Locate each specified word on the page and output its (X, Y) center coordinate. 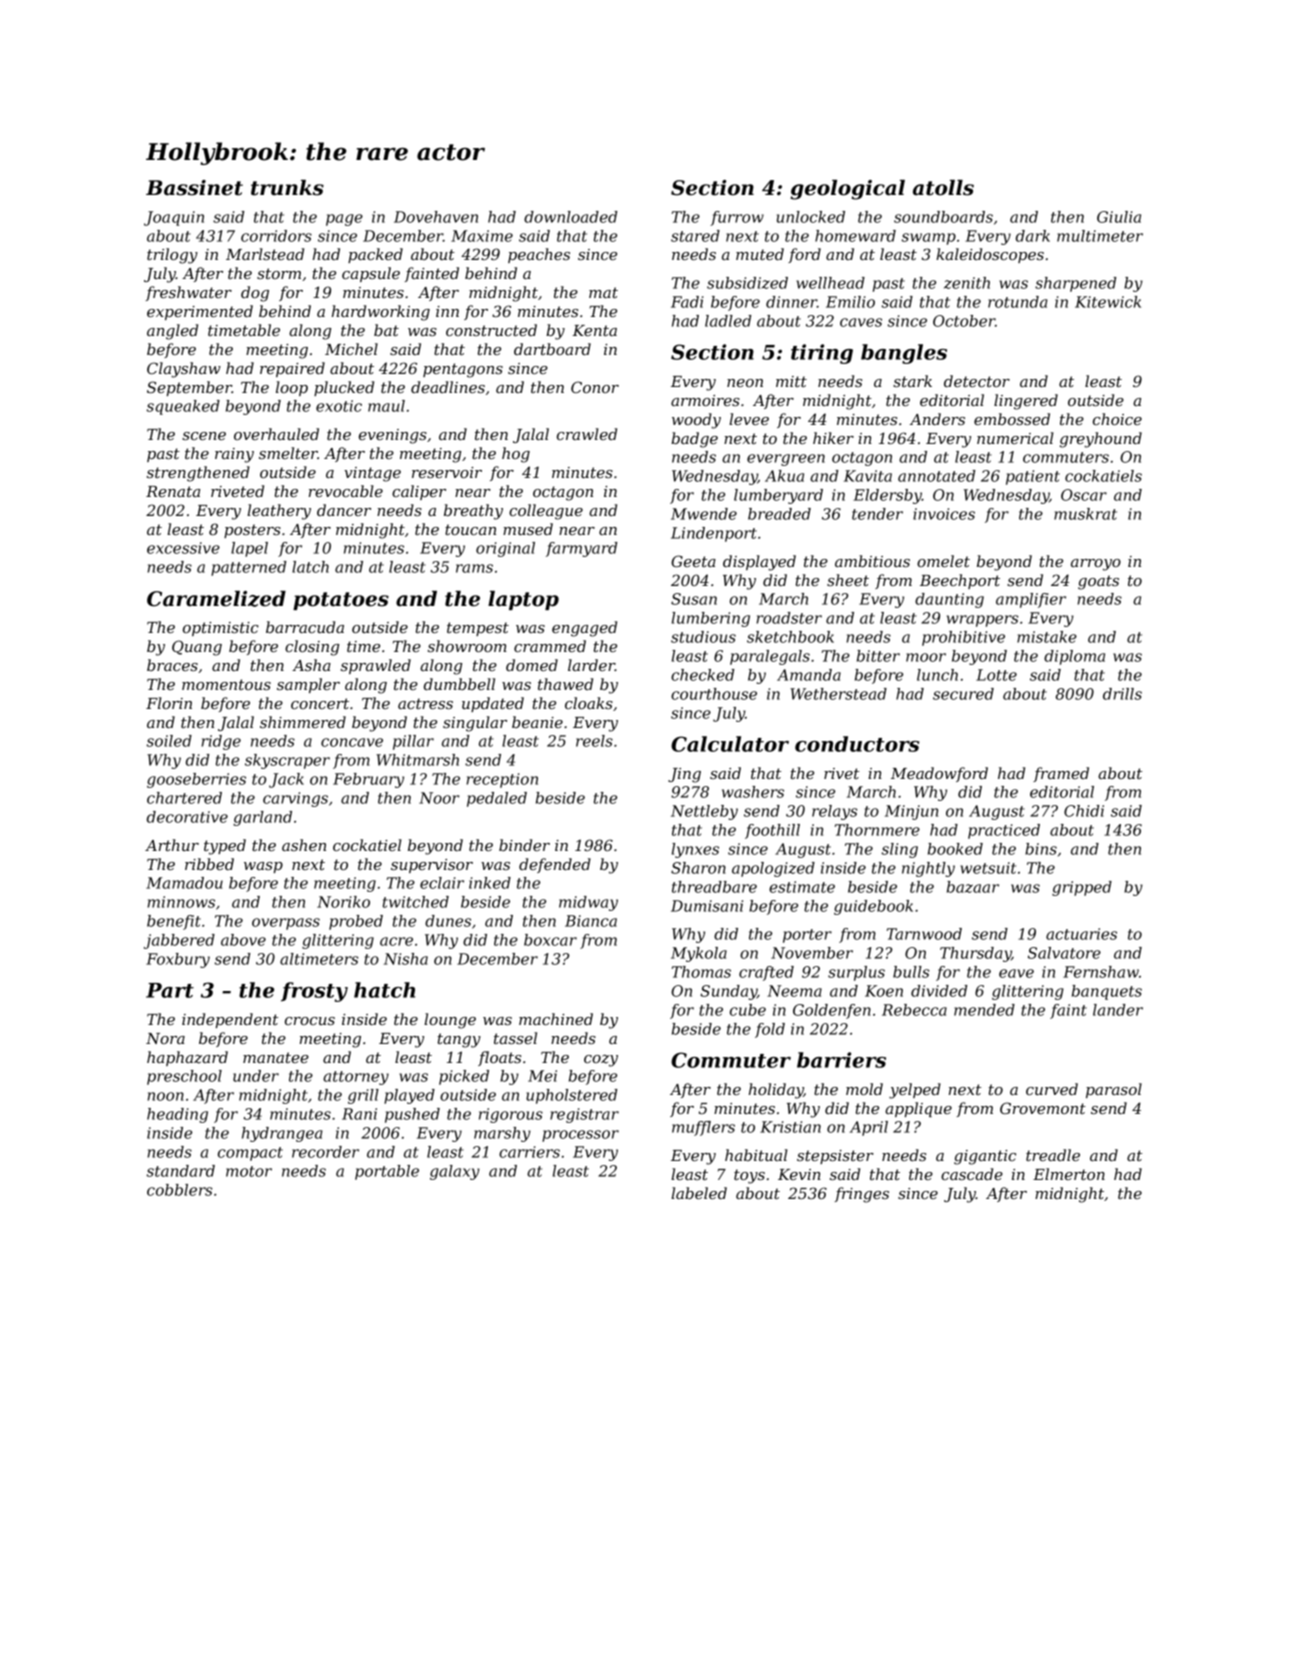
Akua (784, 476)
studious (703, 637)
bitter (878, 656)
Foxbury (178, 960)
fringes (862, 1195)
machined (556, 1019)
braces (172, 665)
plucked (344, 388)
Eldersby (887, 496)
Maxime (482, 236)
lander (1118, 1010)
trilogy (172, 256)
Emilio (850, 302)
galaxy (455, 1172)
